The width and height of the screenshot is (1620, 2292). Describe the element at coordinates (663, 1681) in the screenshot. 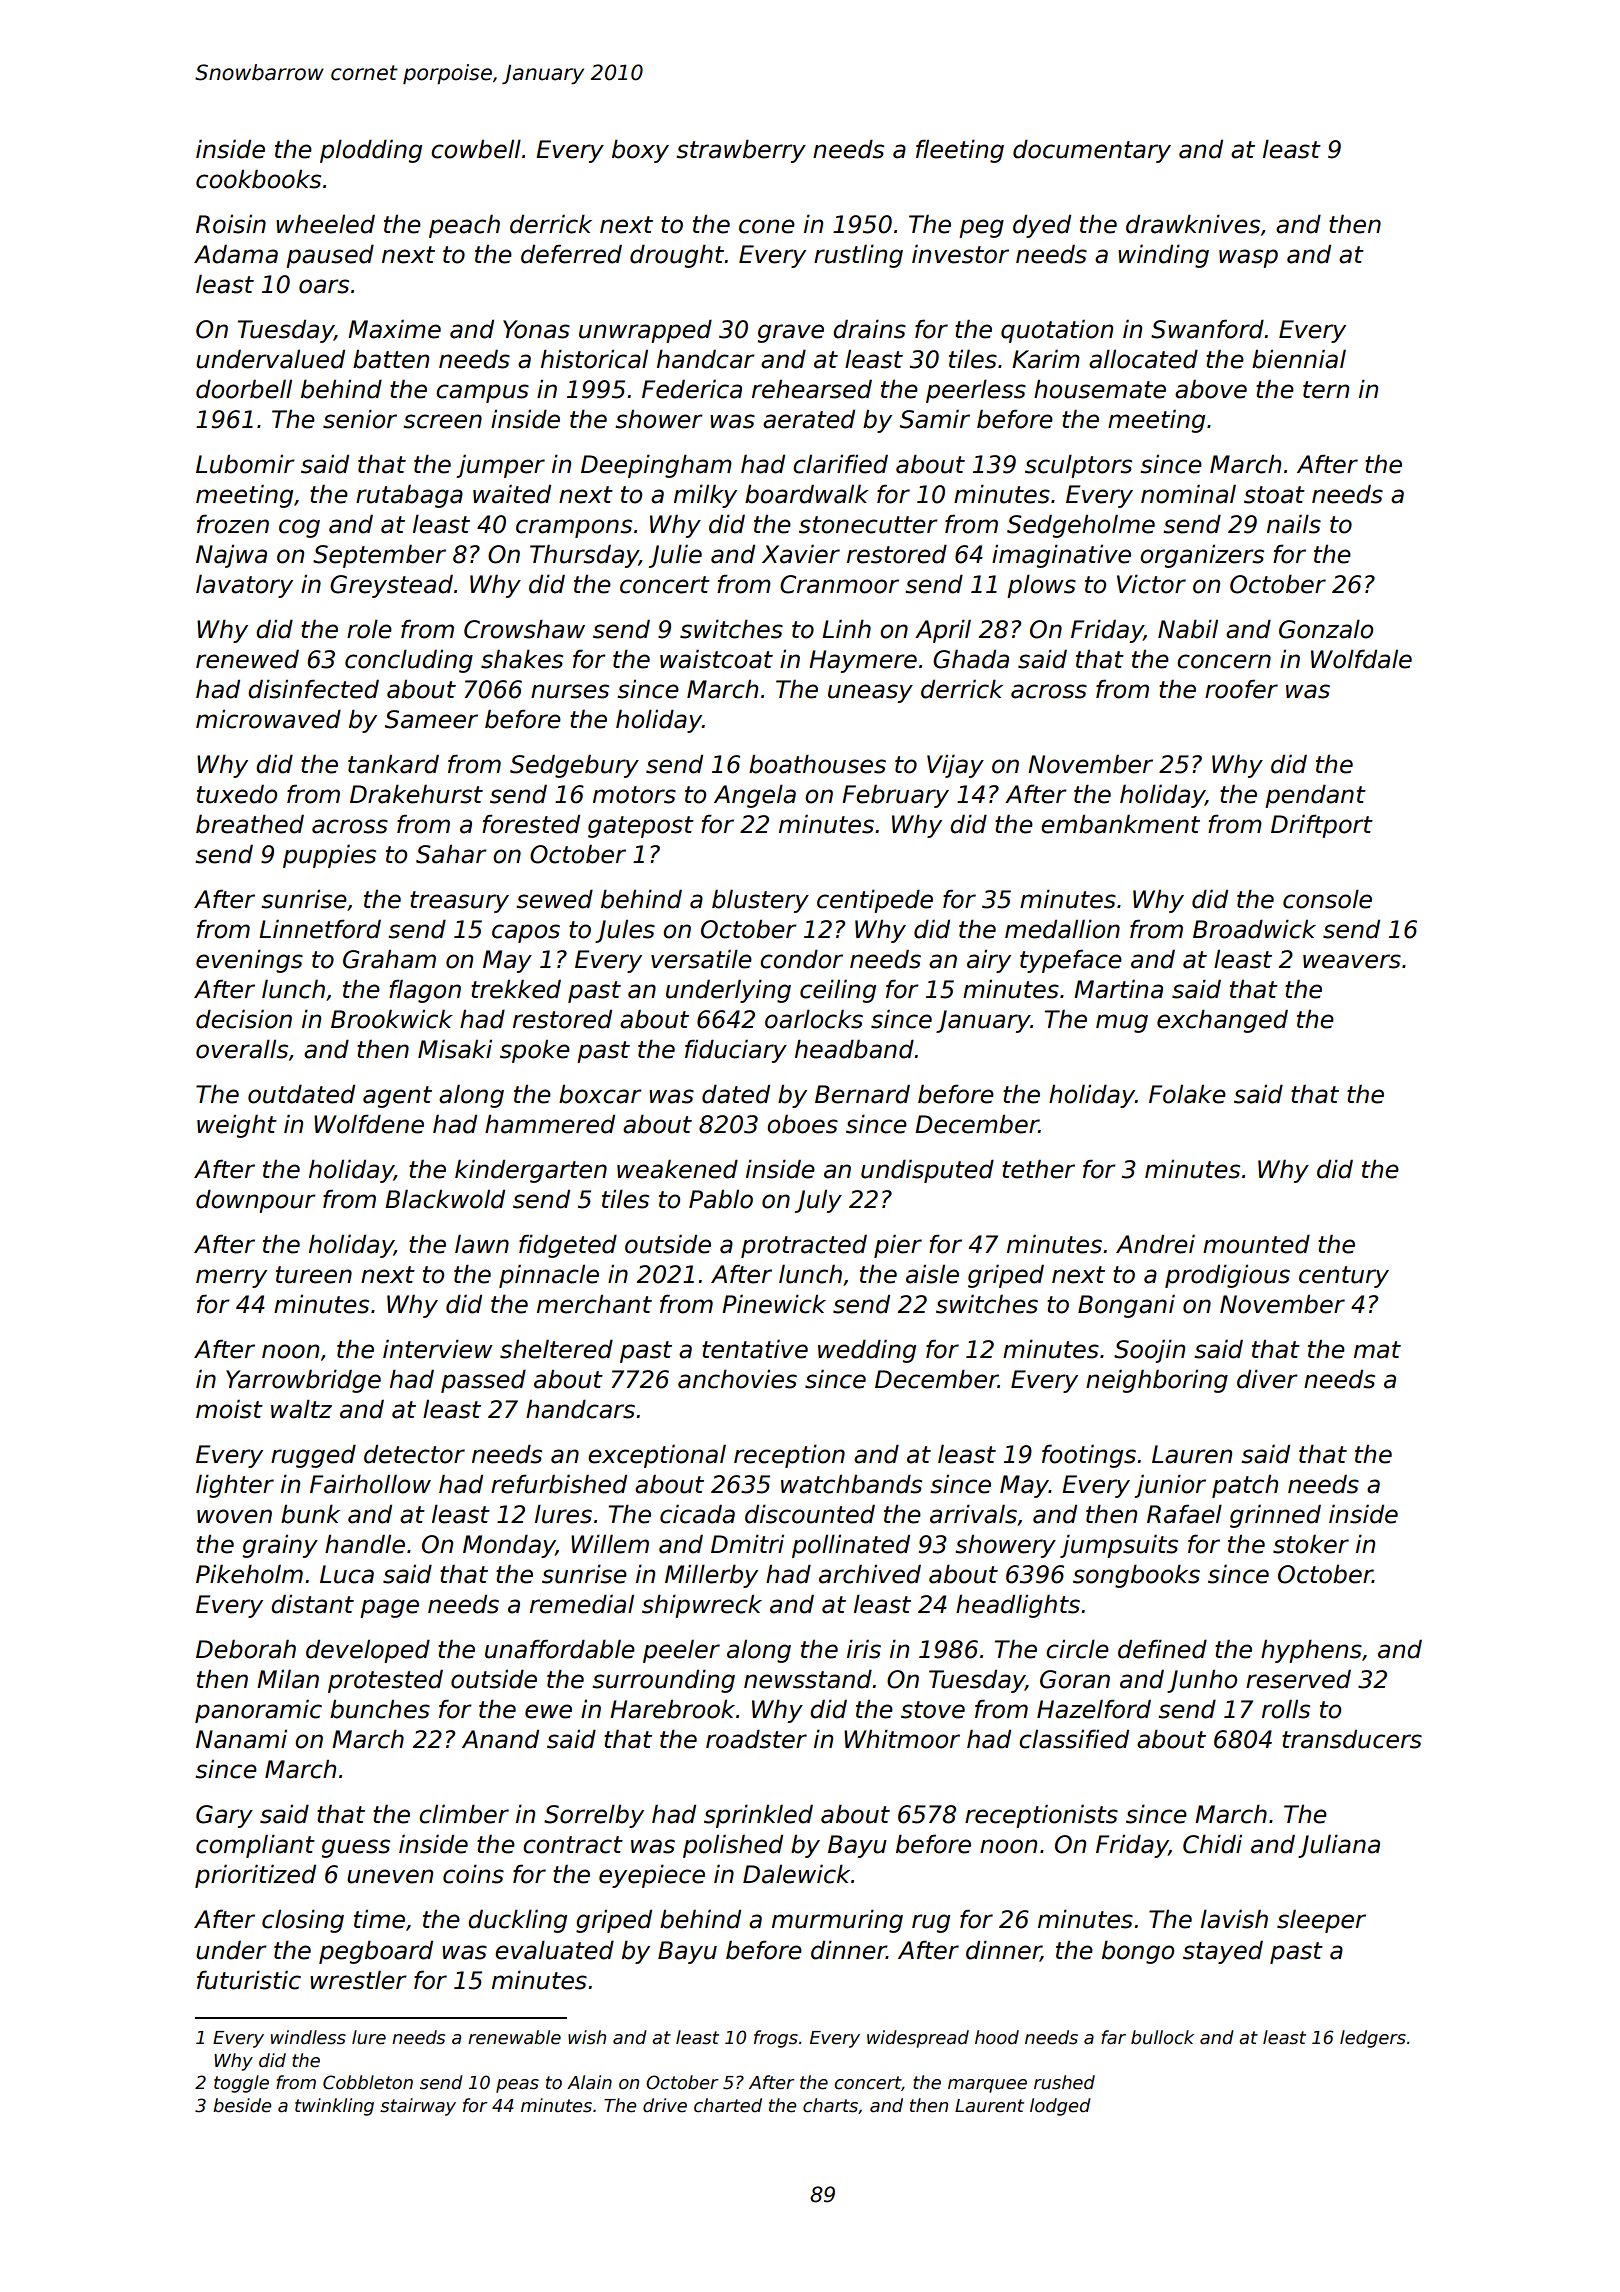

I see `surrounding` at that location.
